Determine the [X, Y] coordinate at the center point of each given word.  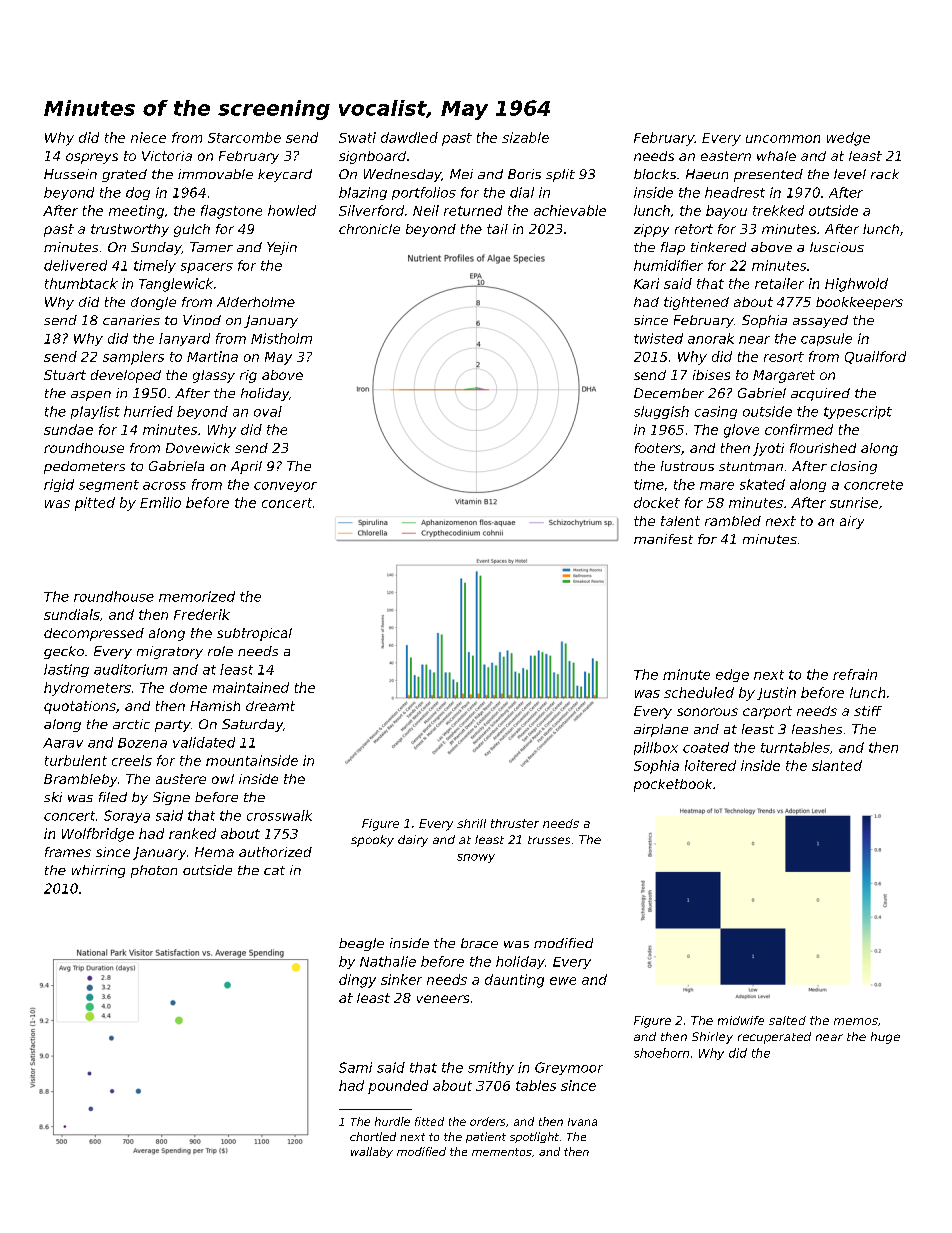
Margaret [784, 376]
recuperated [774, 1038]
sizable [525, 137]
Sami [355, 1067]
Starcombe [244, 137]
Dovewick [198, 448]
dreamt [270, 706]
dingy [357, 981]
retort [694, 229]
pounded [398, 1087]
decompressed [94, 634]
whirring [98, 871]
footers [658, 448]
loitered [710, 765]
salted [787, 1020]
